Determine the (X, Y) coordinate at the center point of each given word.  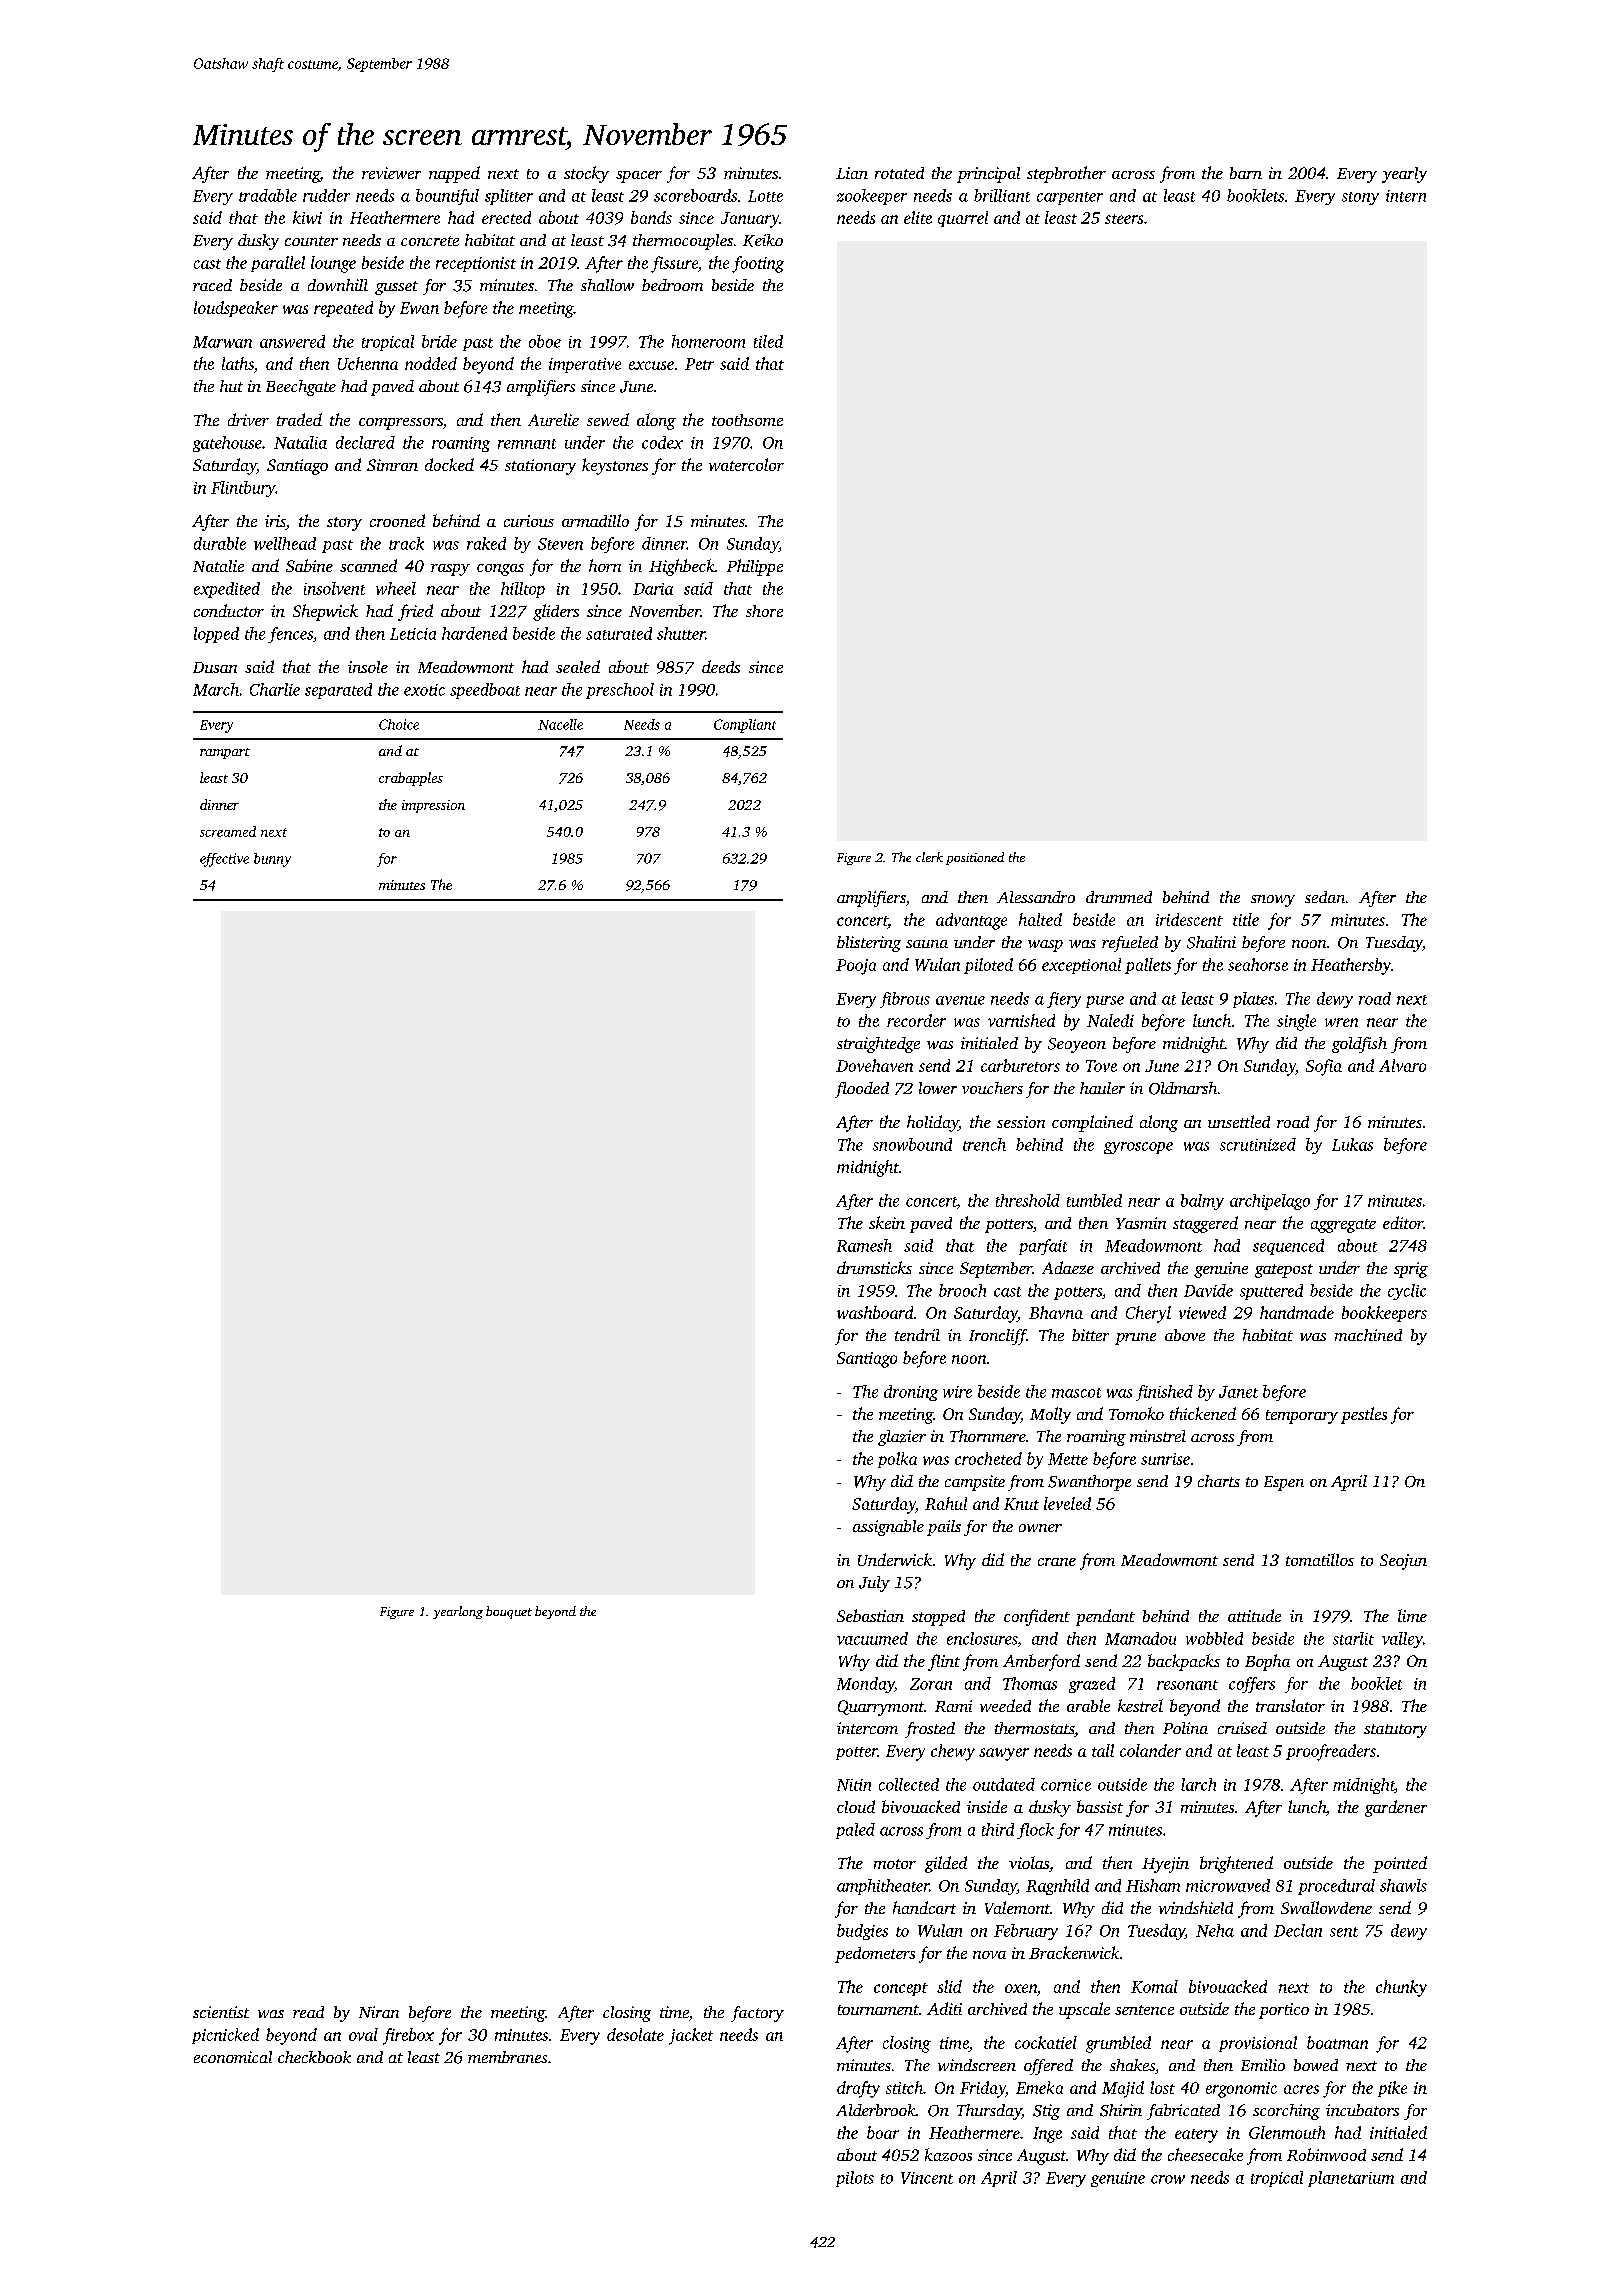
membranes (507, 2057)
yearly (1404, 175)
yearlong (458, 1612)
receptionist (476, 264)
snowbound (912, 1144)
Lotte (765, 196)
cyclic (1407, 1292)
